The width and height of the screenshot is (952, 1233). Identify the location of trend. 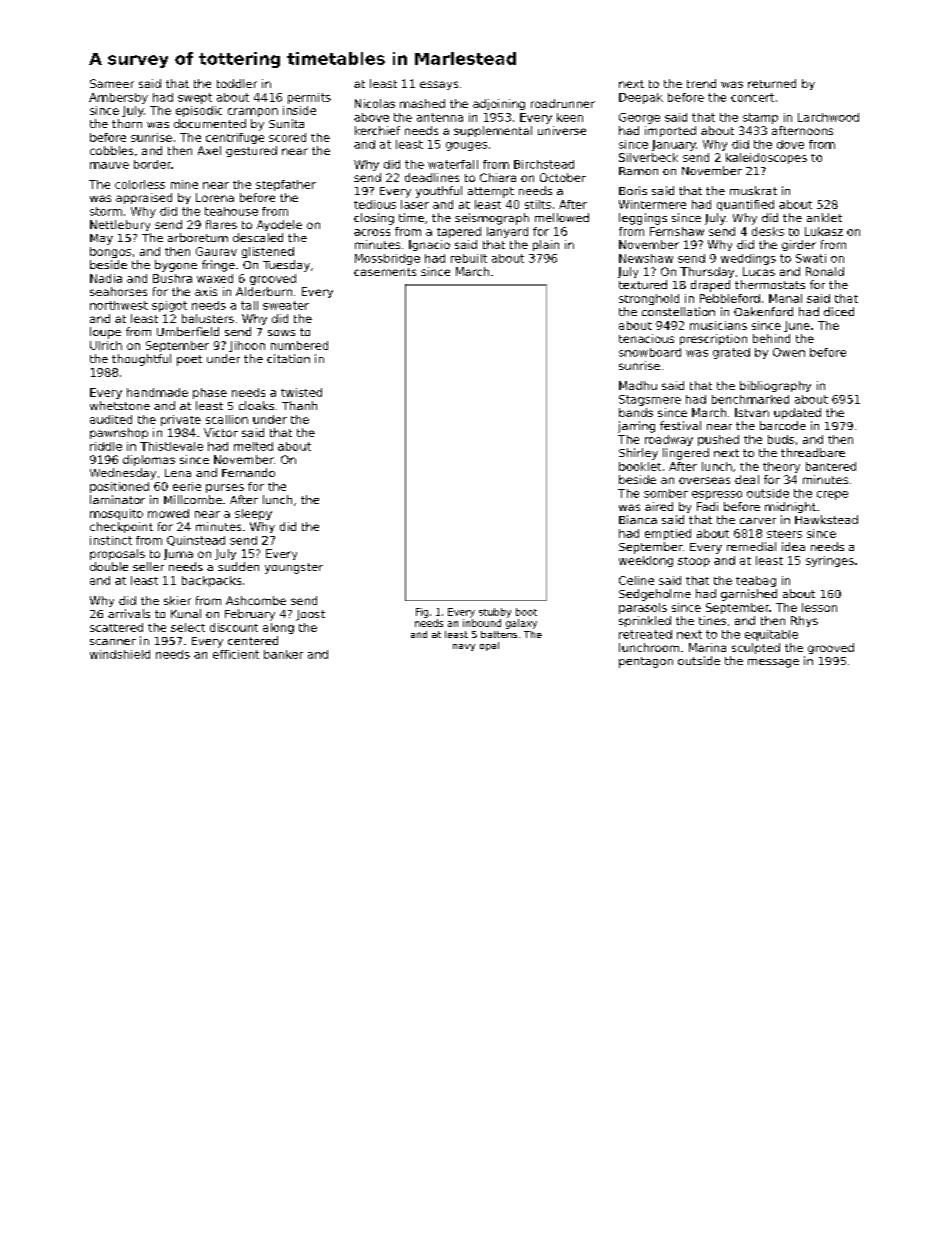
(701, 83).
